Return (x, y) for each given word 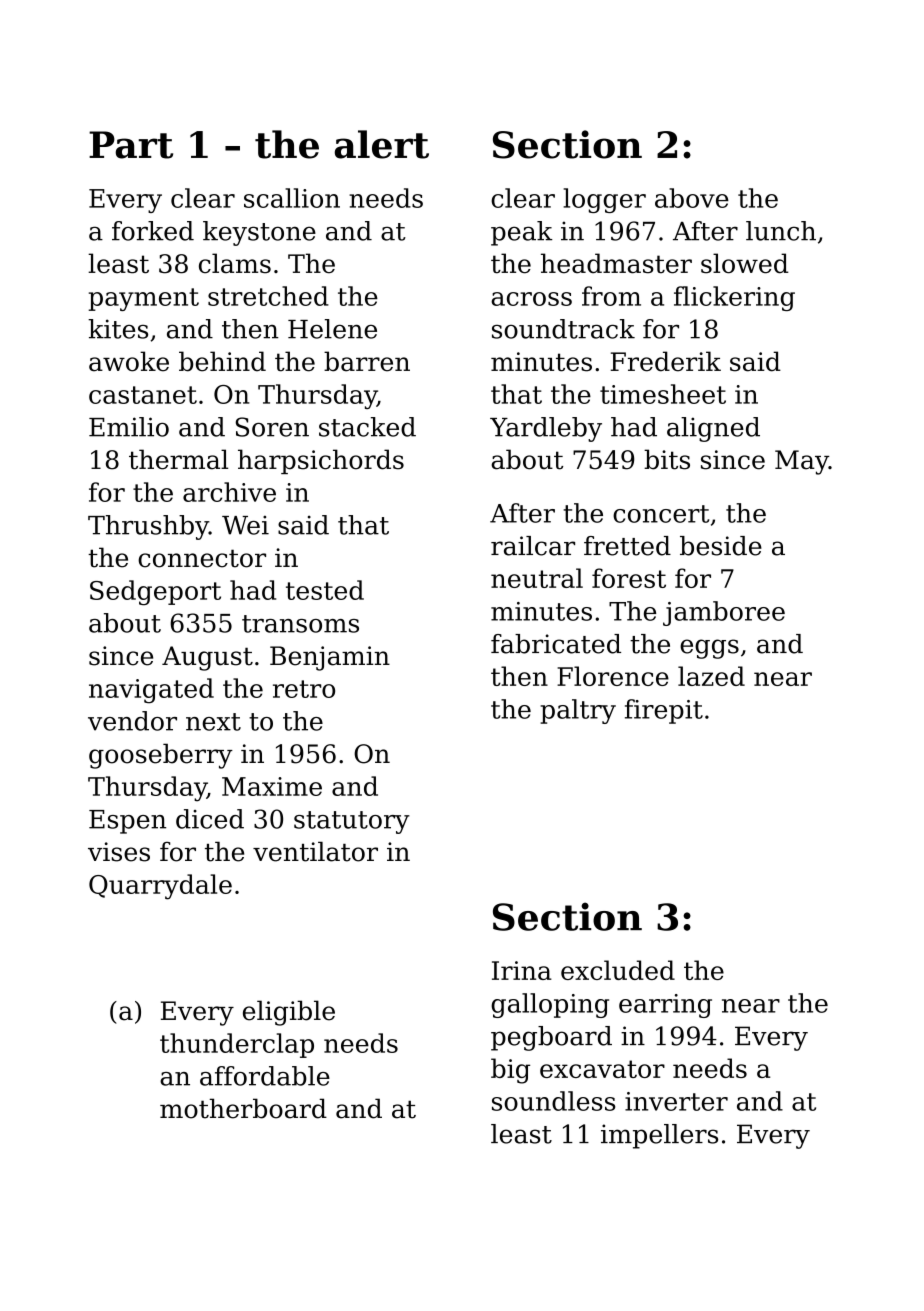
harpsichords (321, 461)
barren (367, 361)
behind (222, 361)
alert (382, 144)
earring (665, 1006)
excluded (618, 970)
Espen (127, 822)
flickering (734, 298)
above (692, 198)
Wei (245, 525)
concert (661, 514)
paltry (578, 711)
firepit (664, 711)
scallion (292, 198)
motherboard (243, 1108)
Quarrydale (160, 887)
